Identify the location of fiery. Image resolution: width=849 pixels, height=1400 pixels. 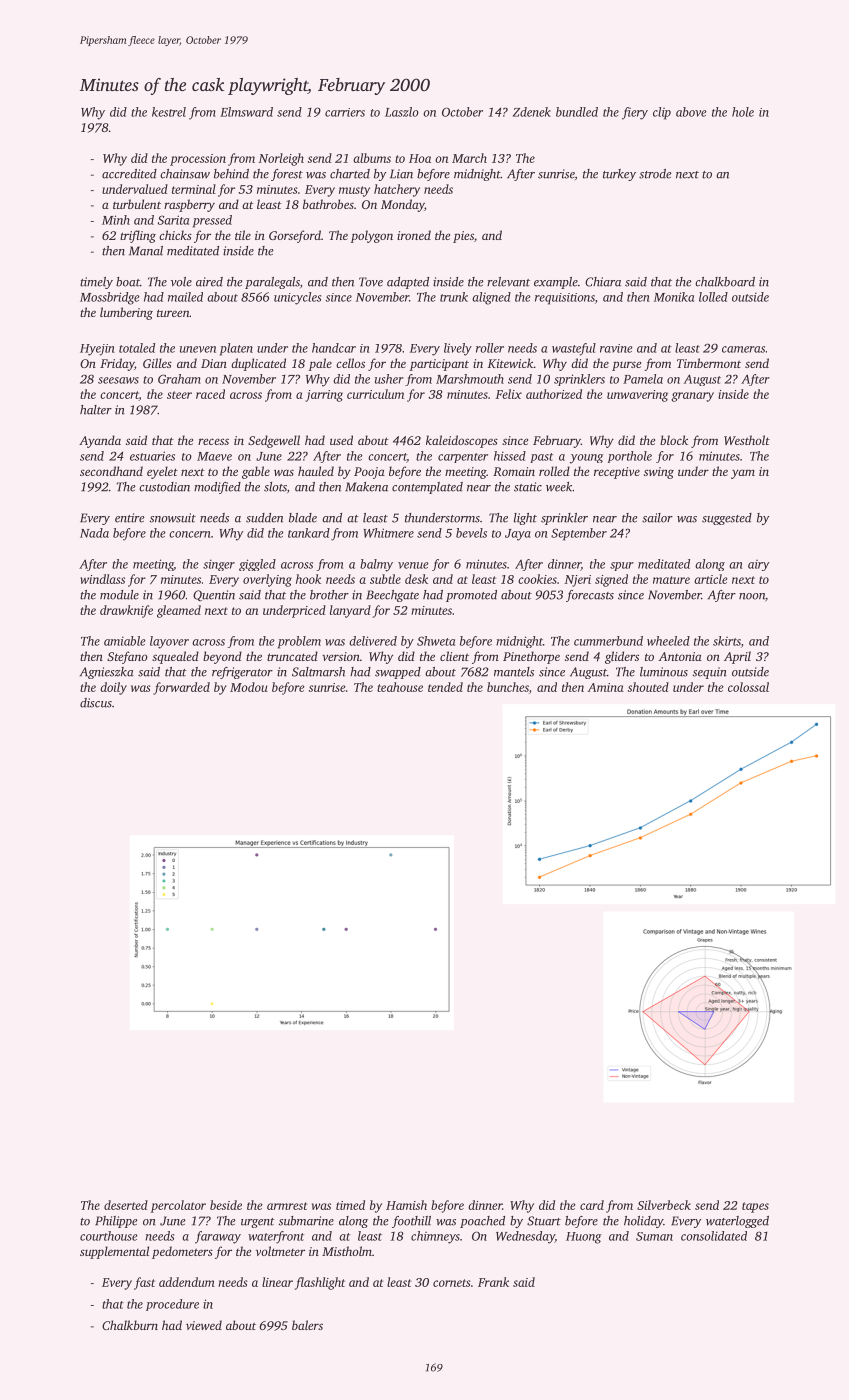
(635, 113).
